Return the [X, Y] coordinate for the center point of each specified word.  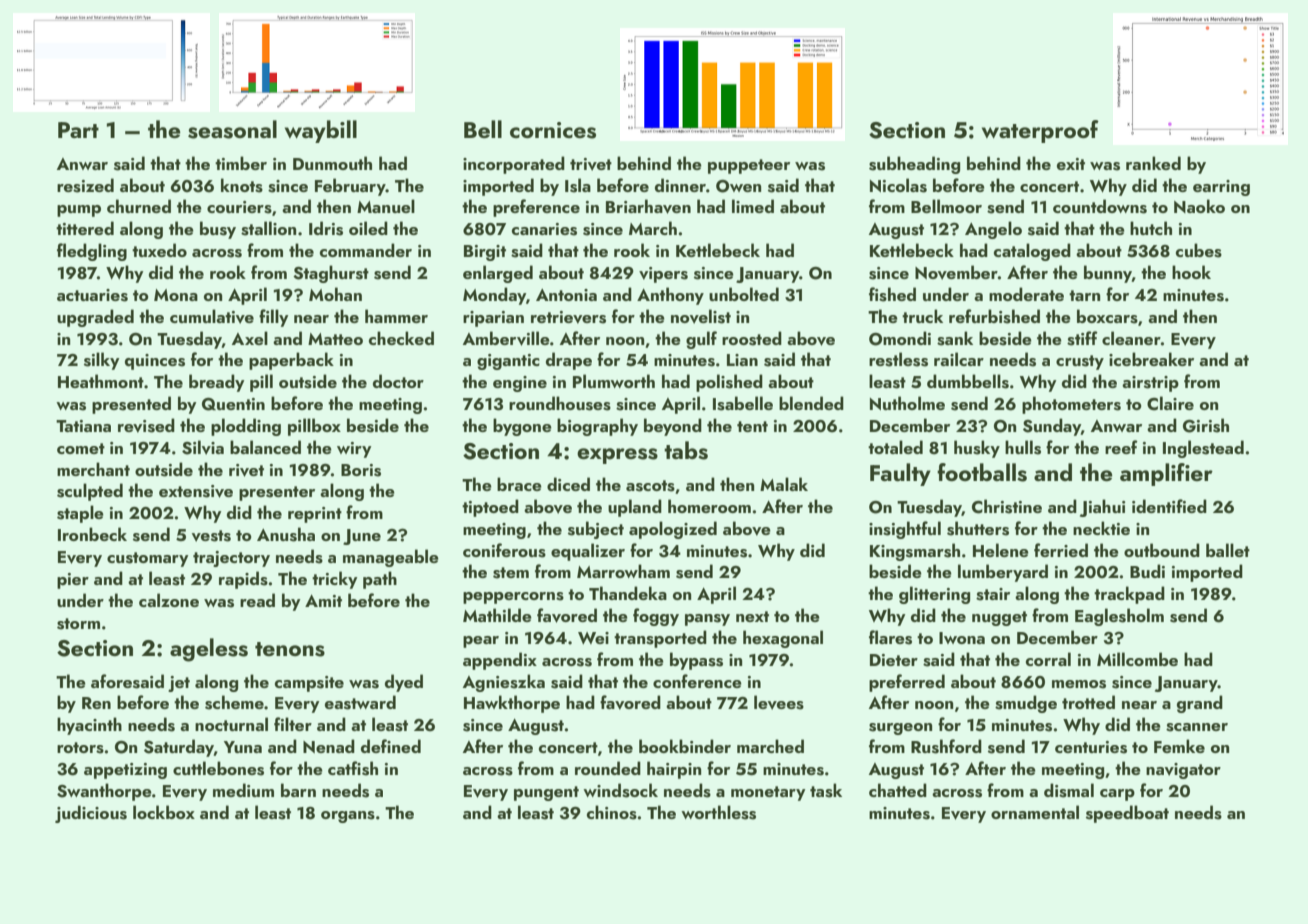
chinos [612, 812]
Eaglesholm [1119, 617]
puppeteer [749, 166]
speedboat [1127, 814]
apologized [673, 530]
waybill [321, 131]
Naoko [1199, 206]
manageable [391, 558]
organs [348, 817]
